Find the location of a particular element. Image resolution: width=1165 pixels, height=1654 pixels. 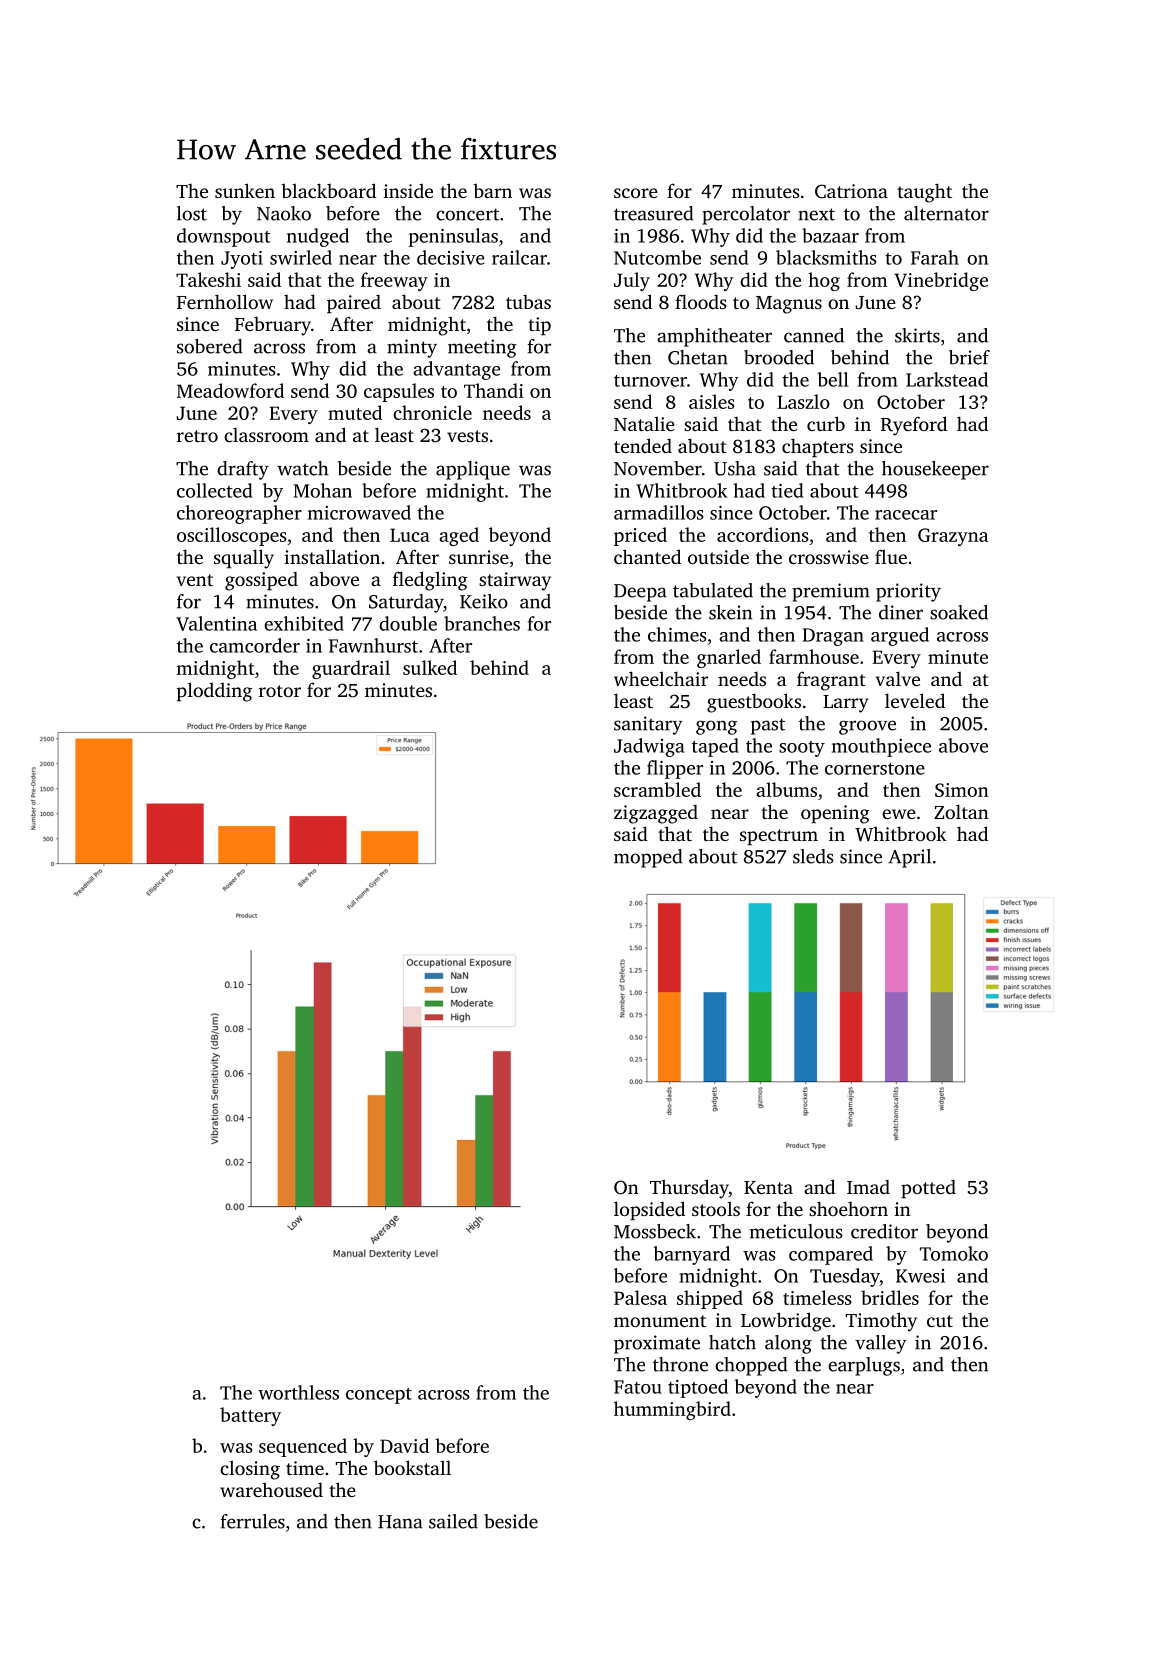

bookstall is located at coordinates (412, 1467).
